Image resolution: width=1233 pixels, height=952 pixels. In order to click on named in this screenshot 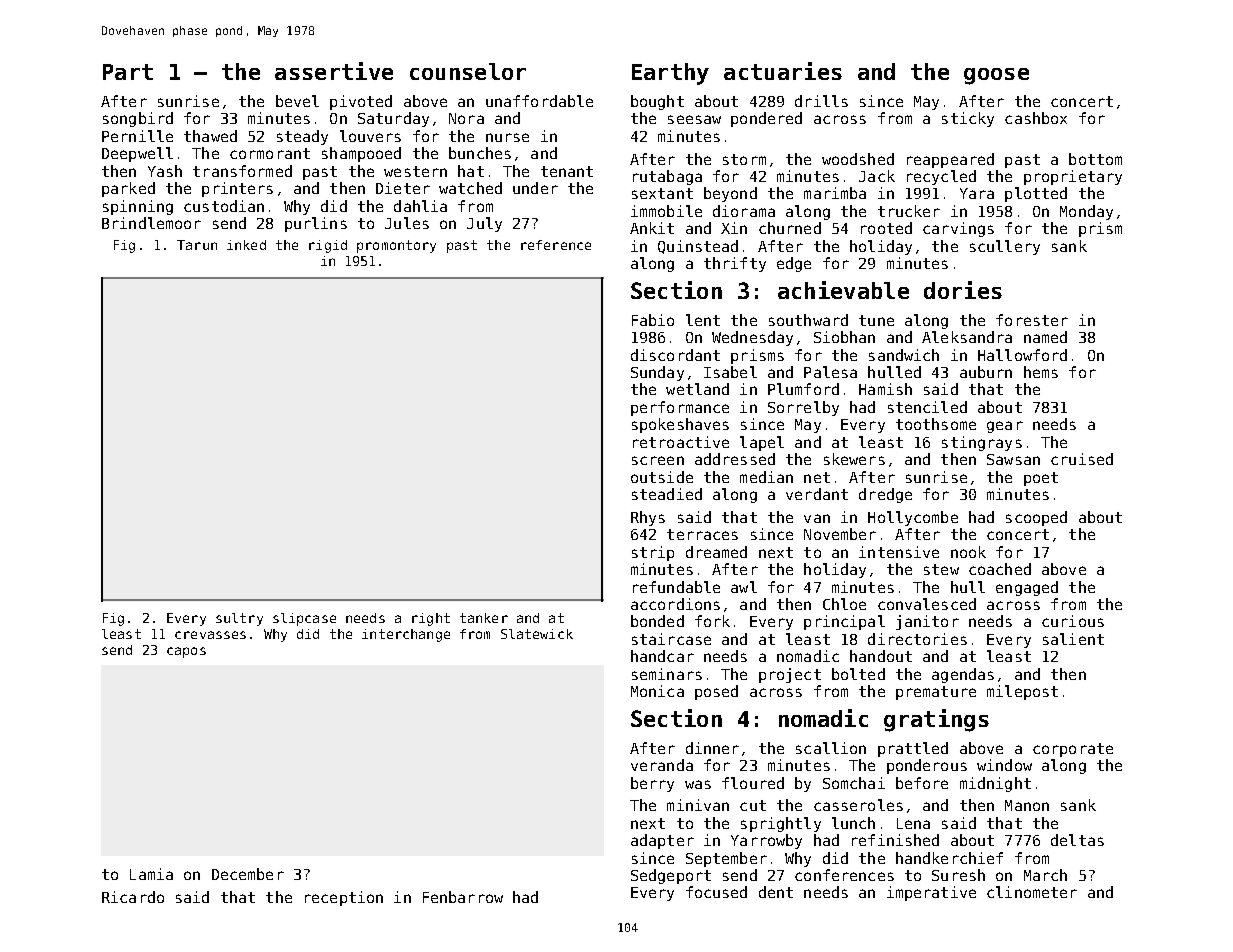, I will do `click(1045, 337)`.
